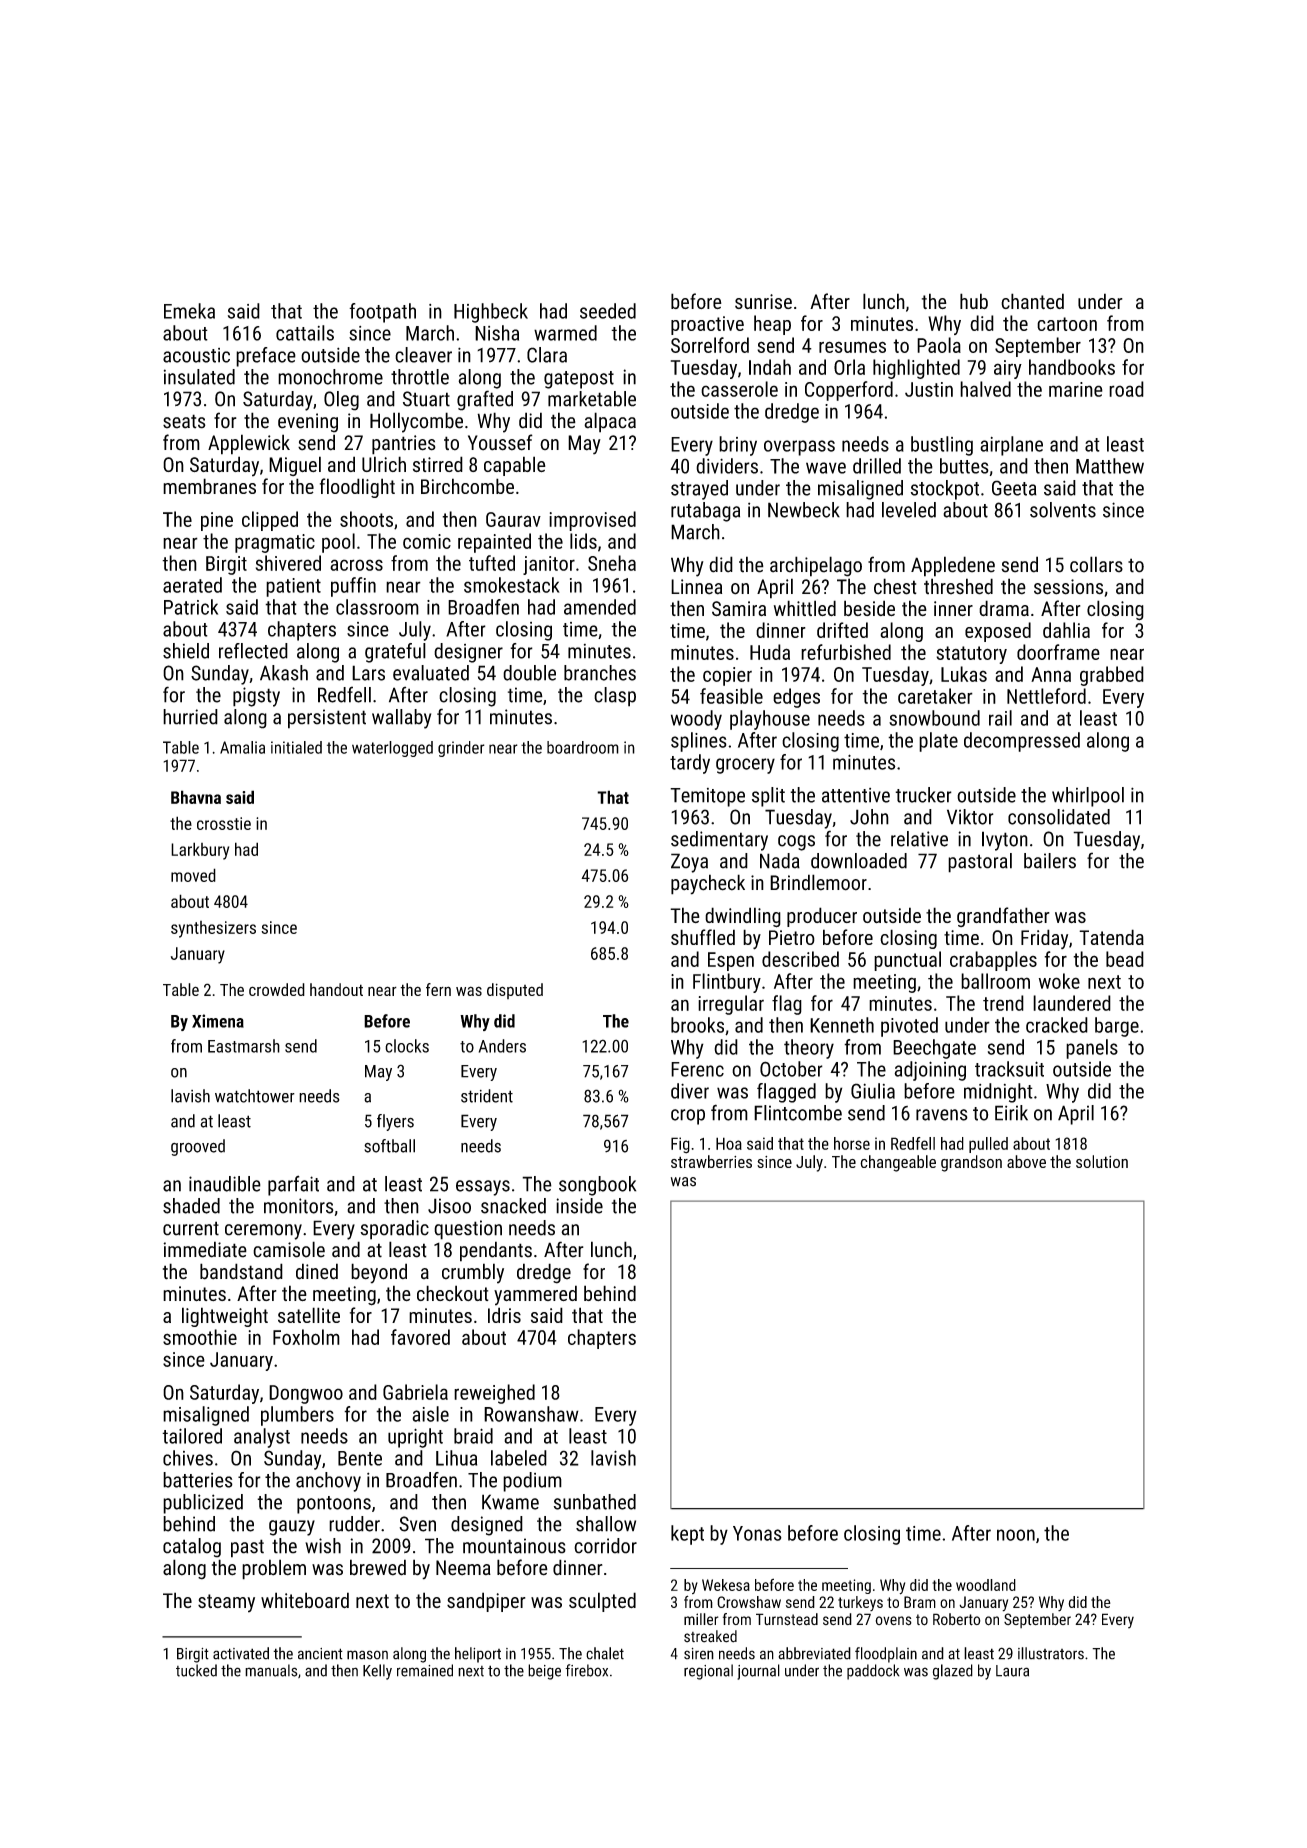 The width and height of the document is (1307, 1848). I want to click on seeded, so click(608, 311).
